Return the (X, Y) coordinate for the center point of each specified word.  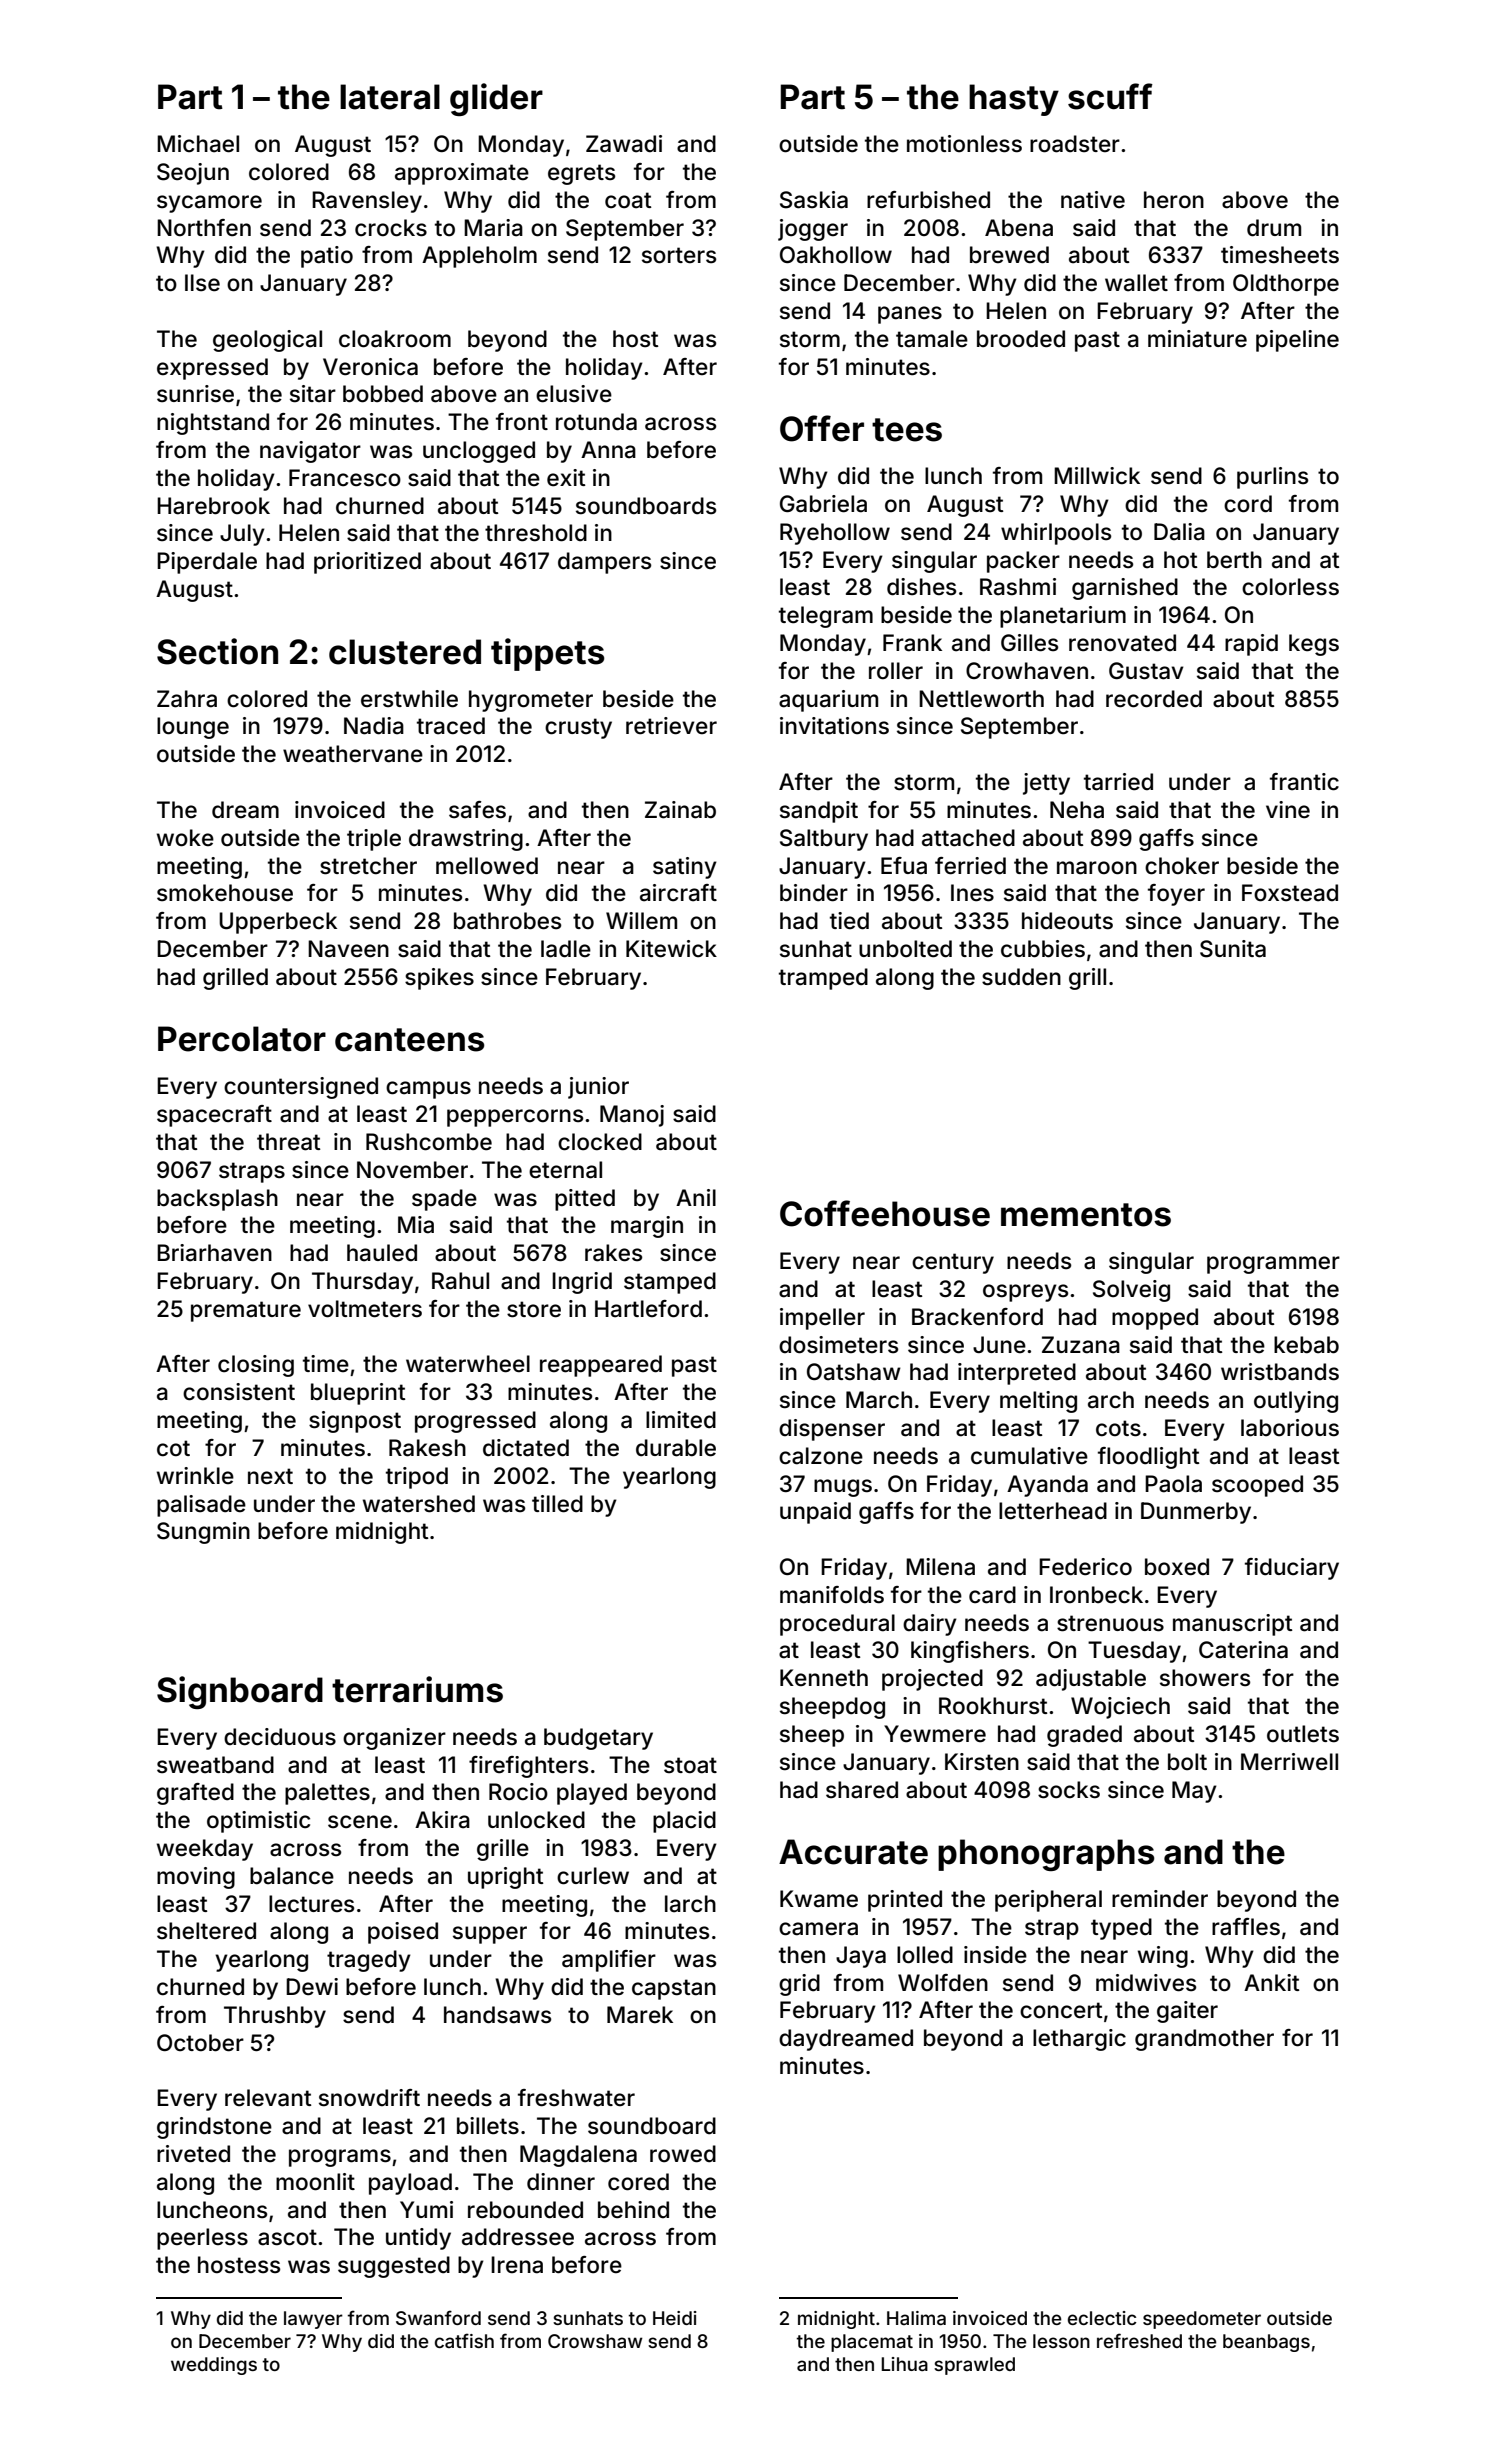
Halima (916, 2318)
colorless (1290, 587)
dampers (604, 563)
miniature (1197, 339)
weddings (214, 2366)
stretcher (368, 866)
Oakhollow (836, 255)
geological (267, 341)
